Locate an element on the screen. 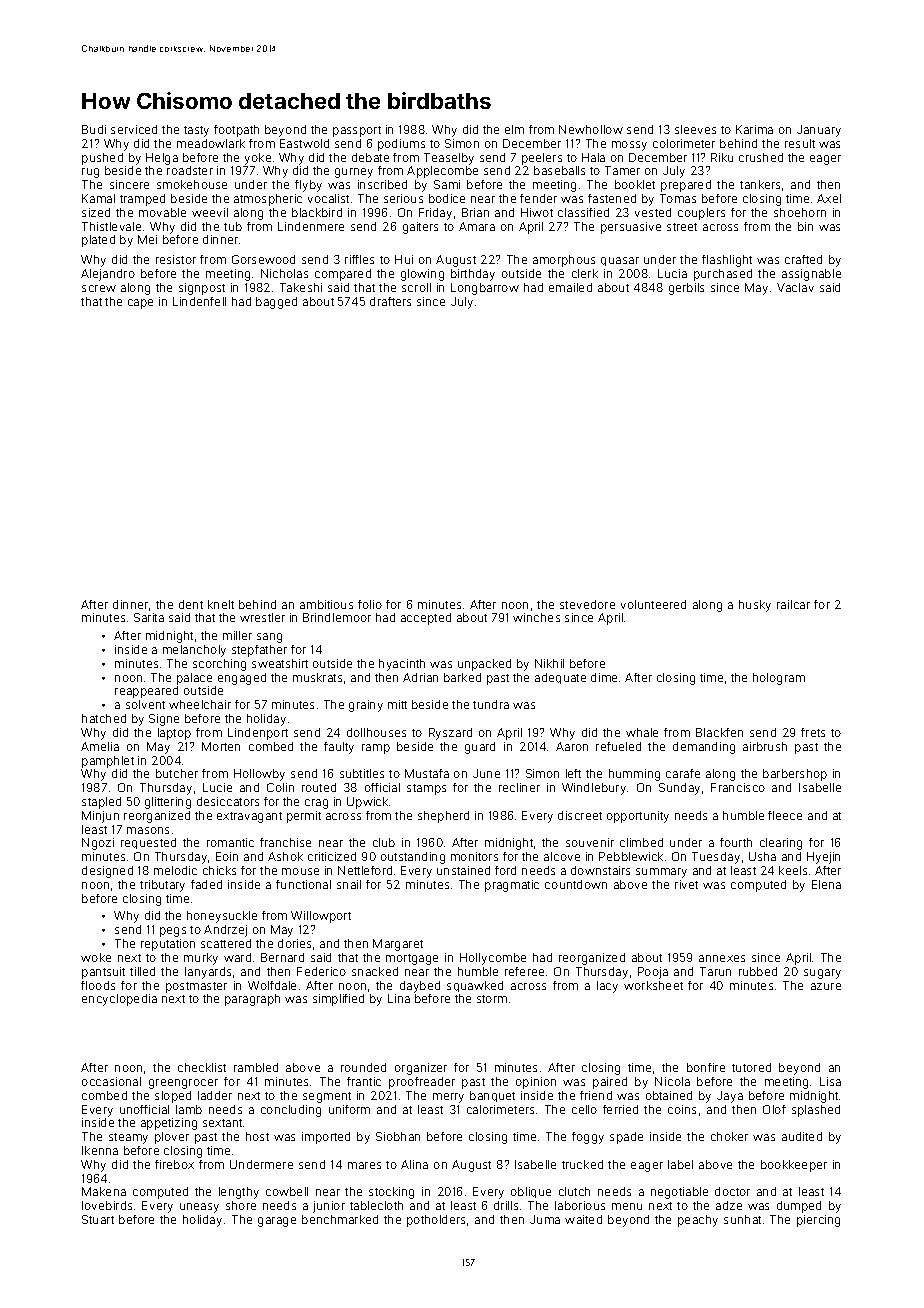 The height and width of the screenshot is (1308, 924). dories is located at coordinates (294, 943).
